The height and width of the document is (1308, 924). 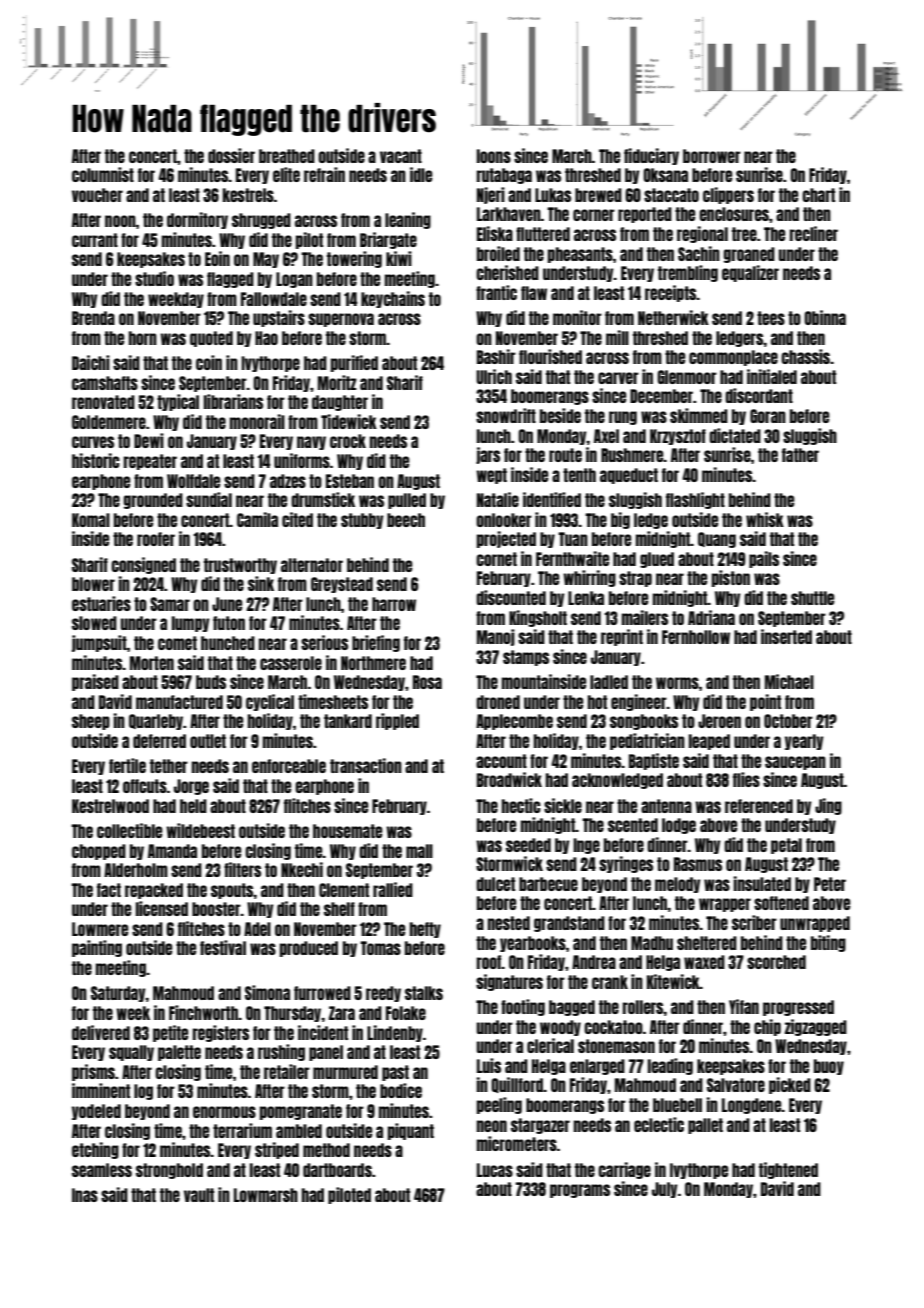 What do you see at coordinates (788, 1170) in the document?
I see `tightened` at bounding box center [788, 1170].
